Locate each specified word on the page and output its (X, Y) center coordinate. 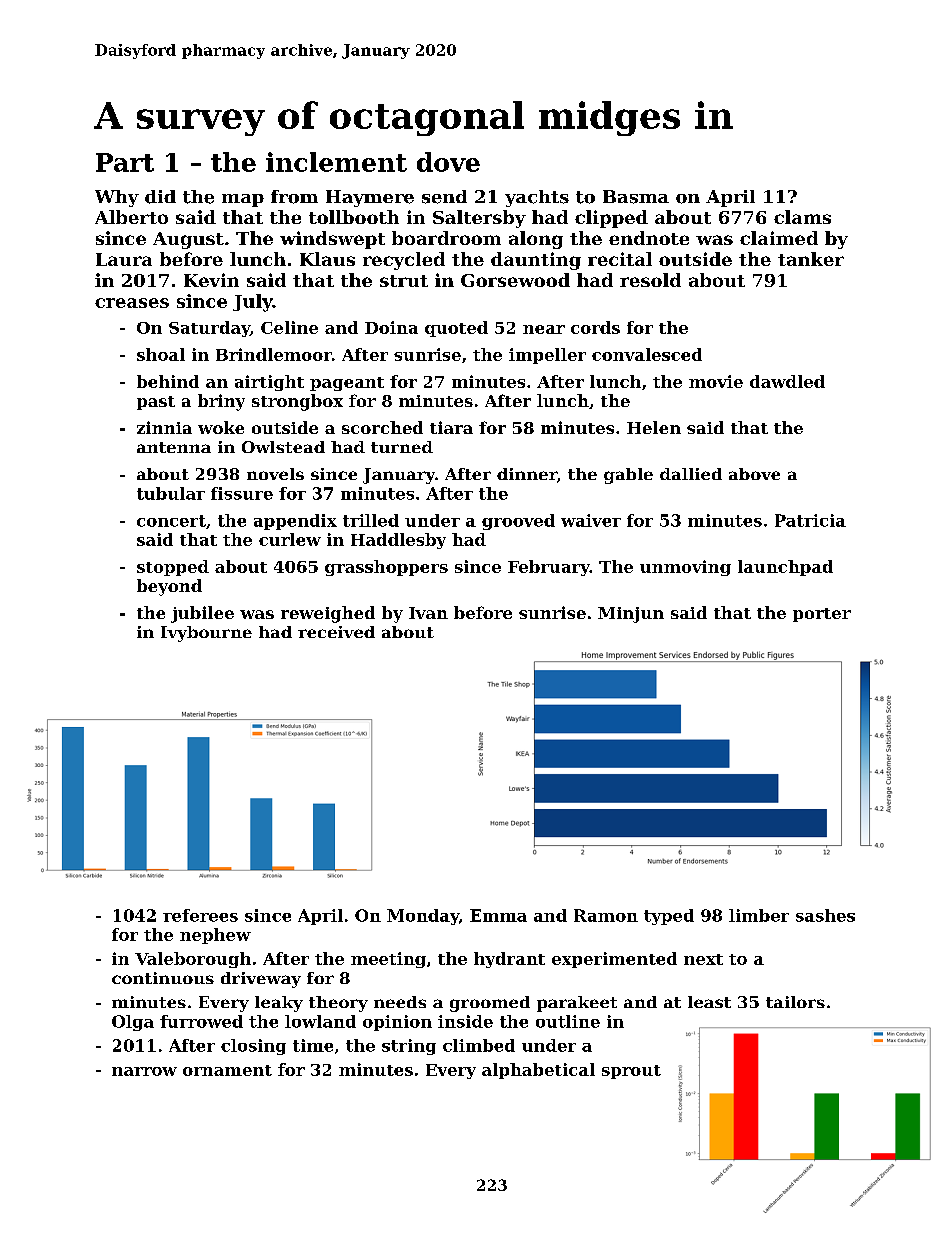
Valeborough (193, 960)
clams (802, 217)
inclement (336, 162)
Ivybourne (206, 634)
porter (822, 615)
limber (759, 915)
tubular (171, 493)
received (336, 632)
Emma (498, 915)
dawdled (787, 381)
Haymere (370, 198)
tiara (451, 427)
